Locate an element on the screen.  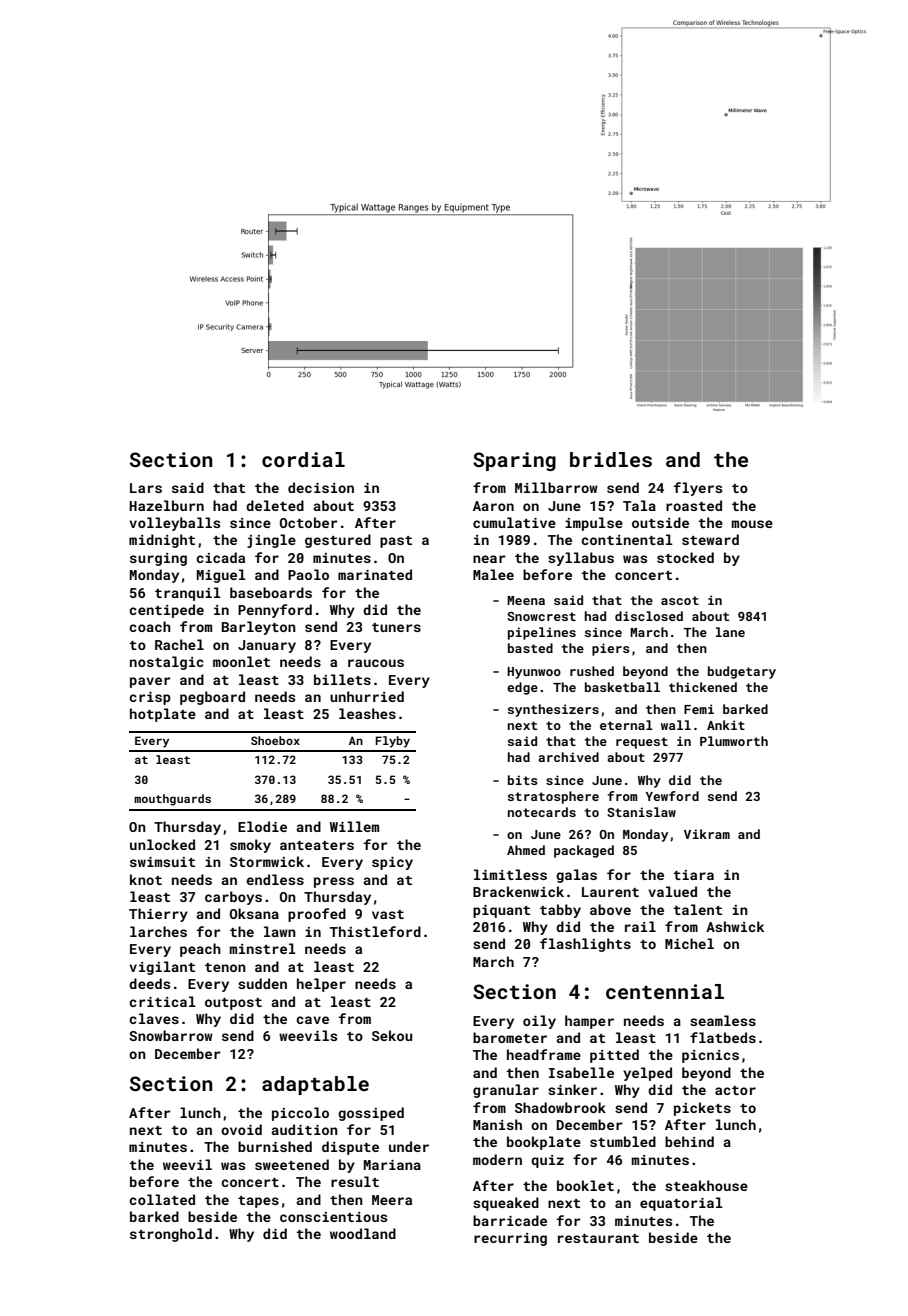
Thistleford is located at coordinates (375, 931).
